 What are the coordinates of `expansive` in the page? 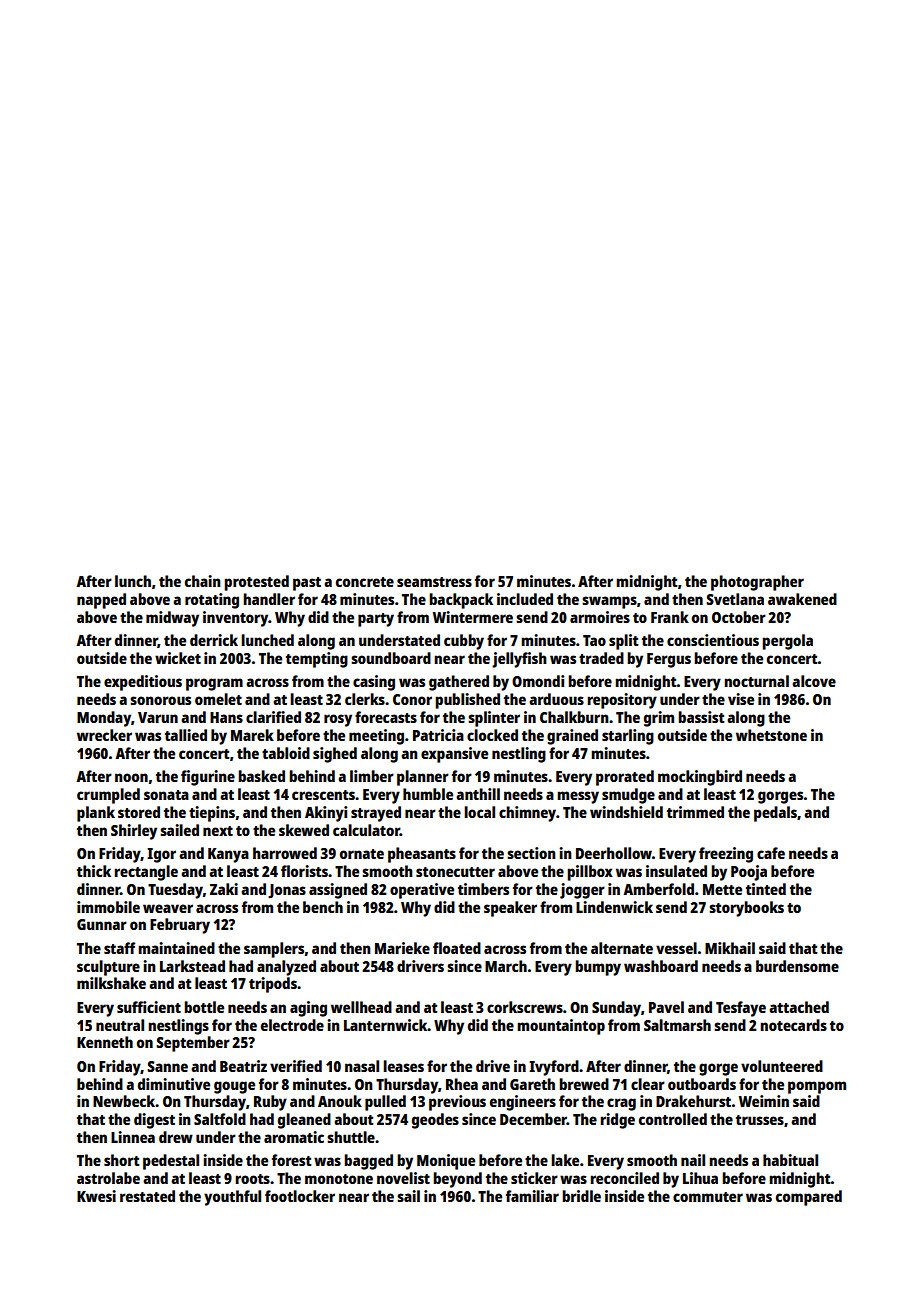 It's located at (454, 755).
